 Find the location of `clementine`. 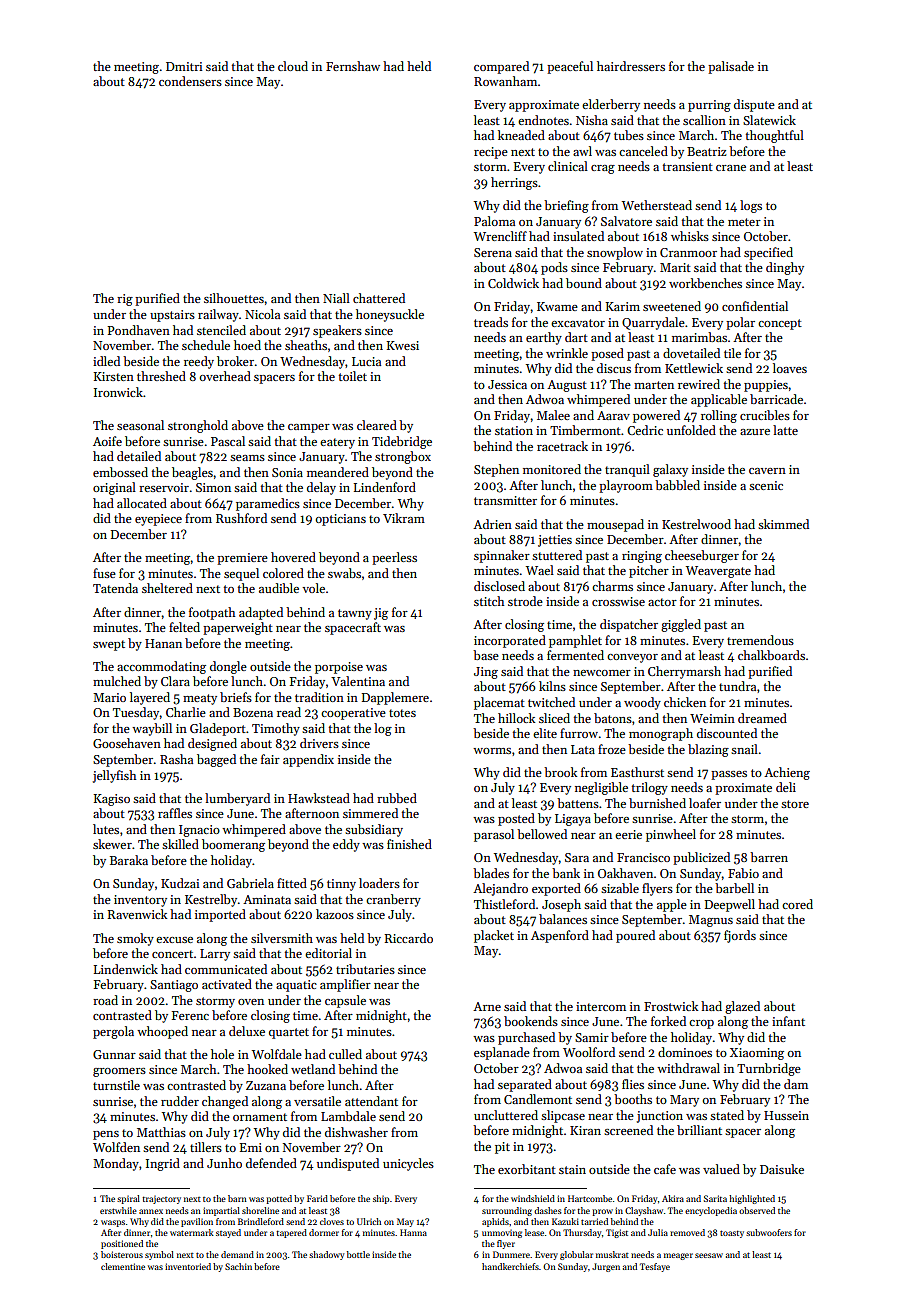

clementine is located at coordinates (123, 1266).
